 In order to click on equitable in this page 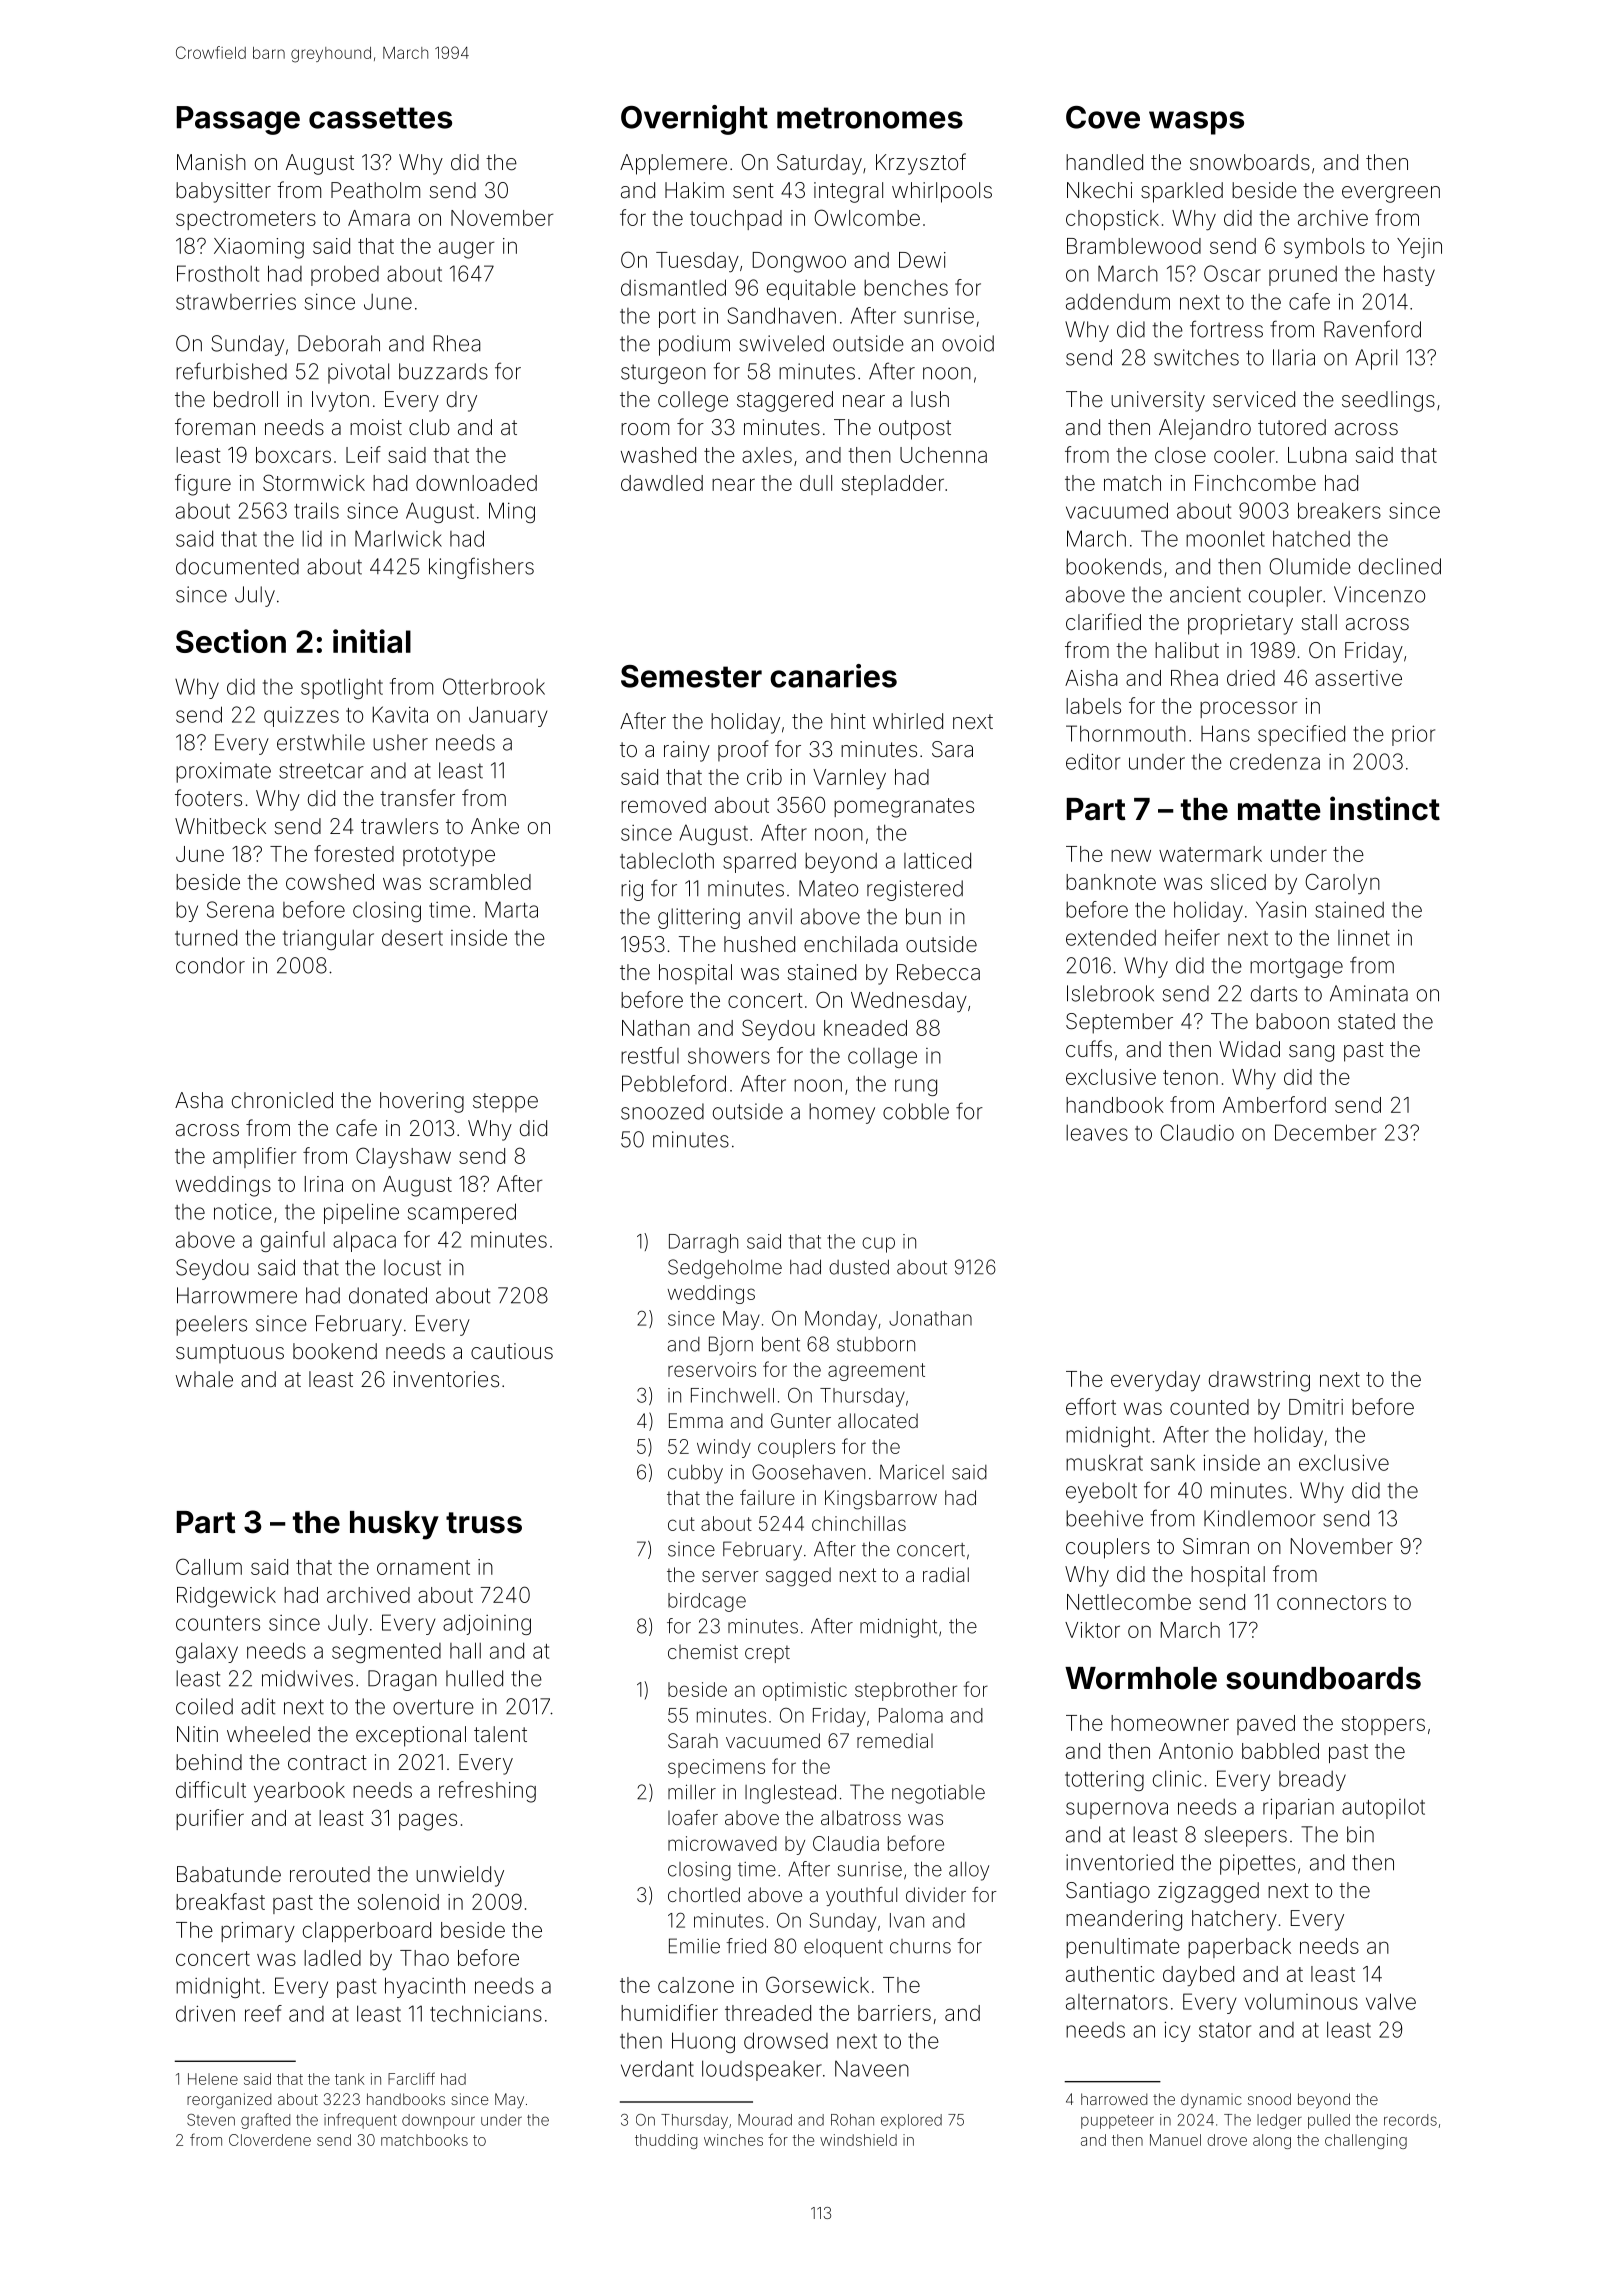, I will do `click(811, 289)`.
